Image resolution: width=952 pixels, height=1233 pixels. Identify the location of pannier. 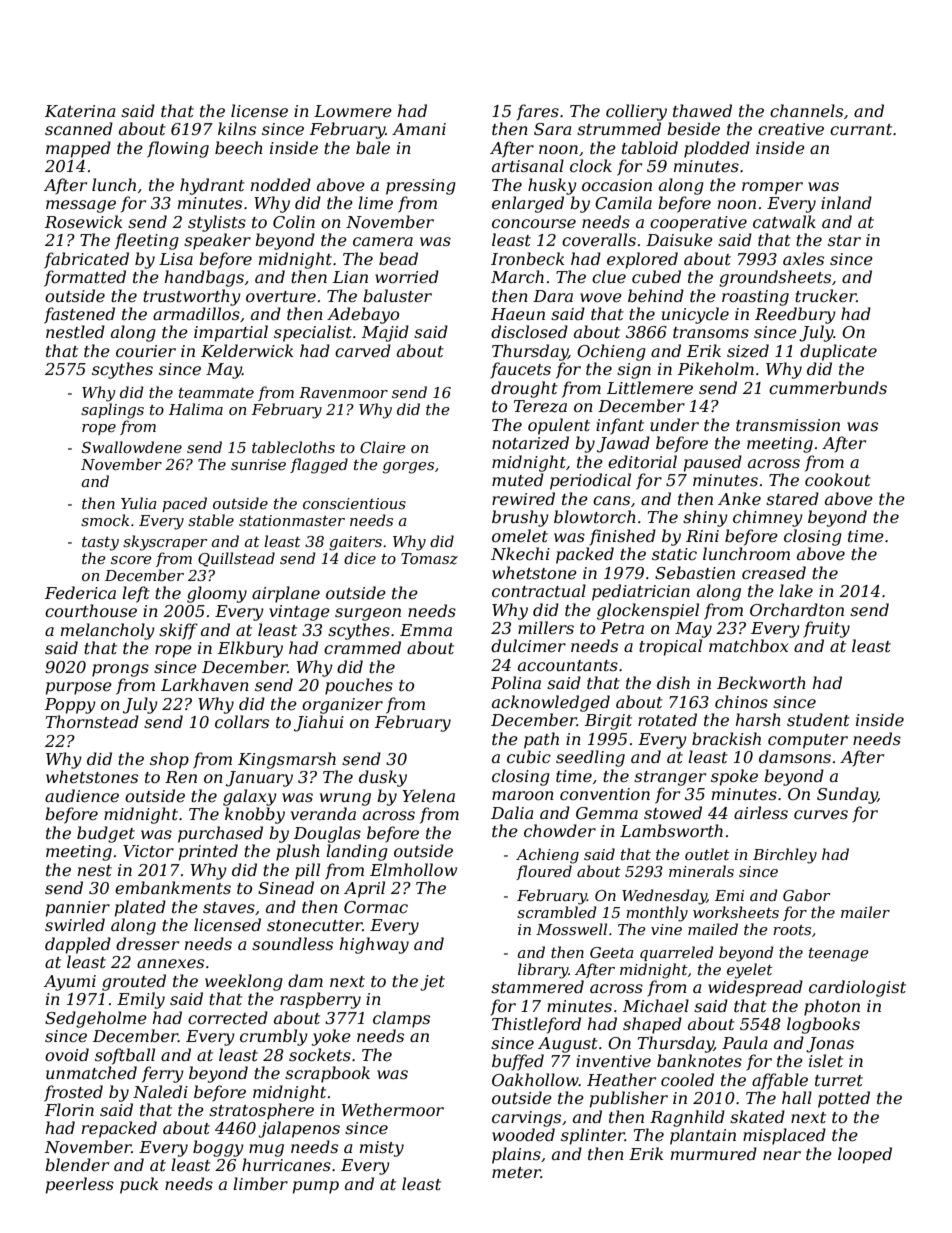
(78, 909).
